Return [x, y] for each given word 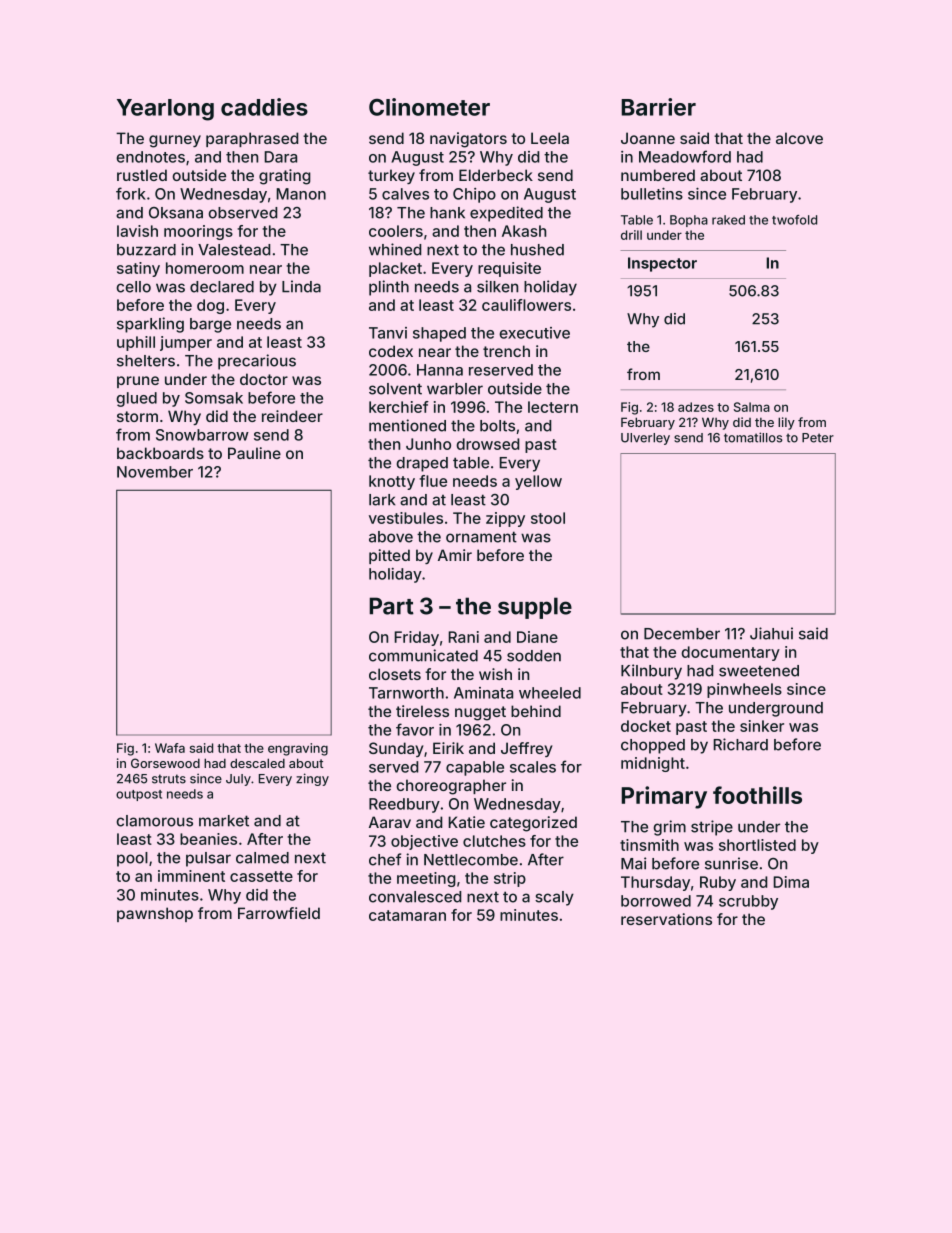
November [155, 472]
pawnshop [155, 914]
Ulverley [645, 439]
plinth [389, 288]
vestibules [406, 518]
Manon [301, 194]
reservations [666, 919]
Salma [752, 407]
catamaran [407, 915]
